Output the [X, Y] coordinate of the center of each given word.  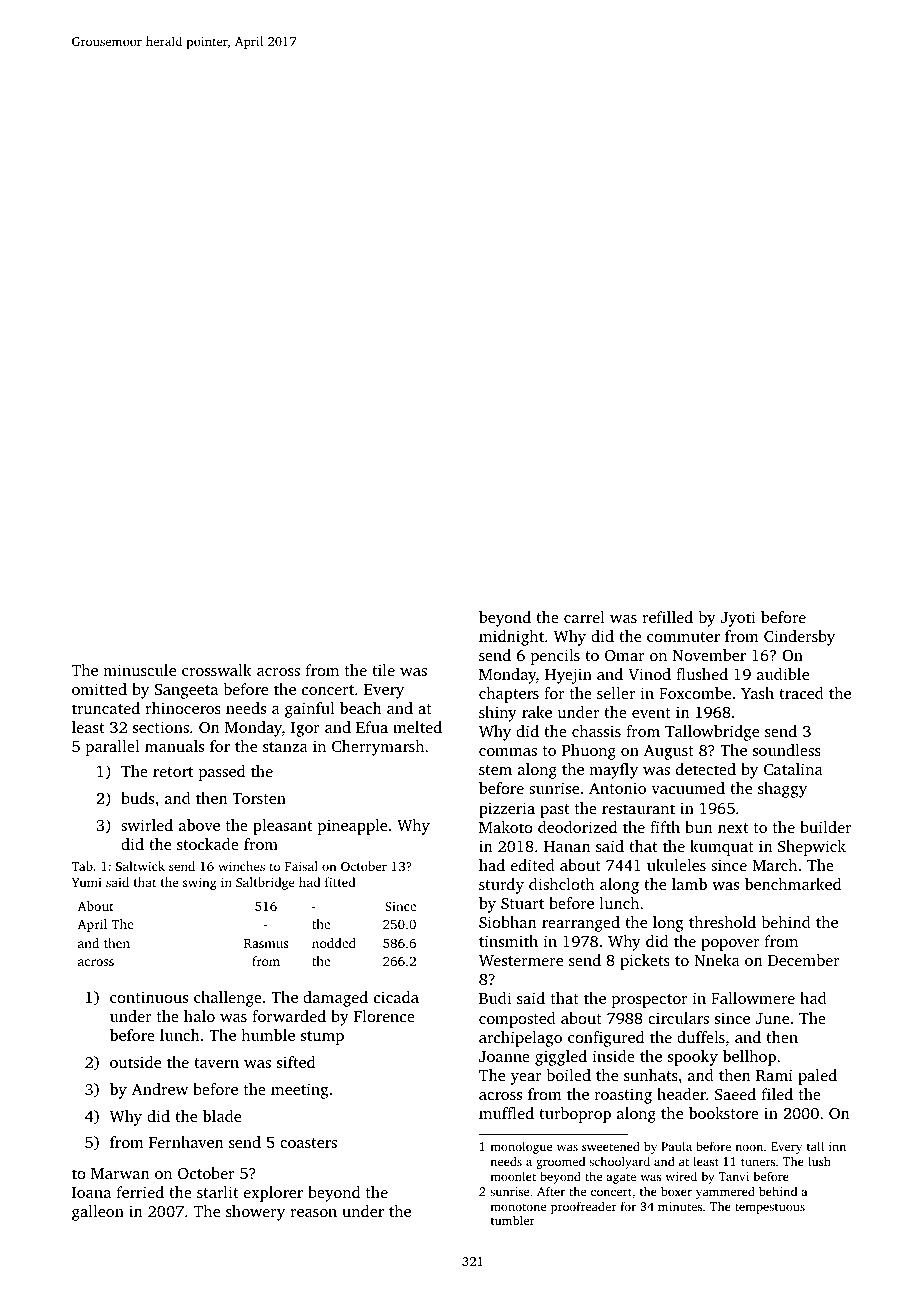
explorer [273, 1194]
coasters [308, 1143]
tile [383, 670]
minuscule [139, 670]
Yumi [87, 882]
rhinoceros [183, 708]
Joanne [504, 1056]
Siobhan [508, 922]
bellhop [749, 1058]
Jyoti [738, 619]
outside [135, 1062]
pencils [555, 657]
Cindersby [799, 638]
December [804, 960]
